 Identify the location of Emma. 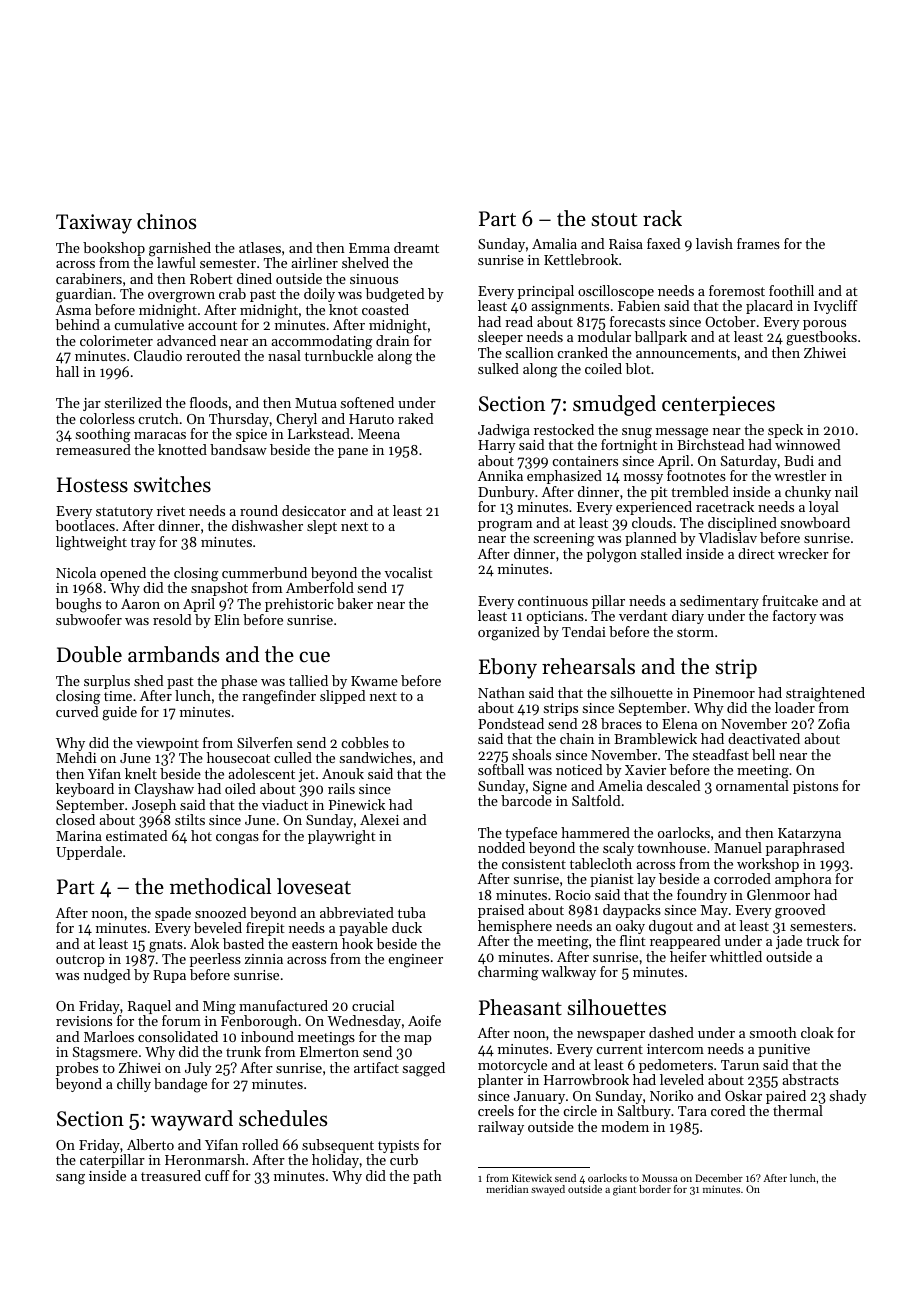
(369, 248).
